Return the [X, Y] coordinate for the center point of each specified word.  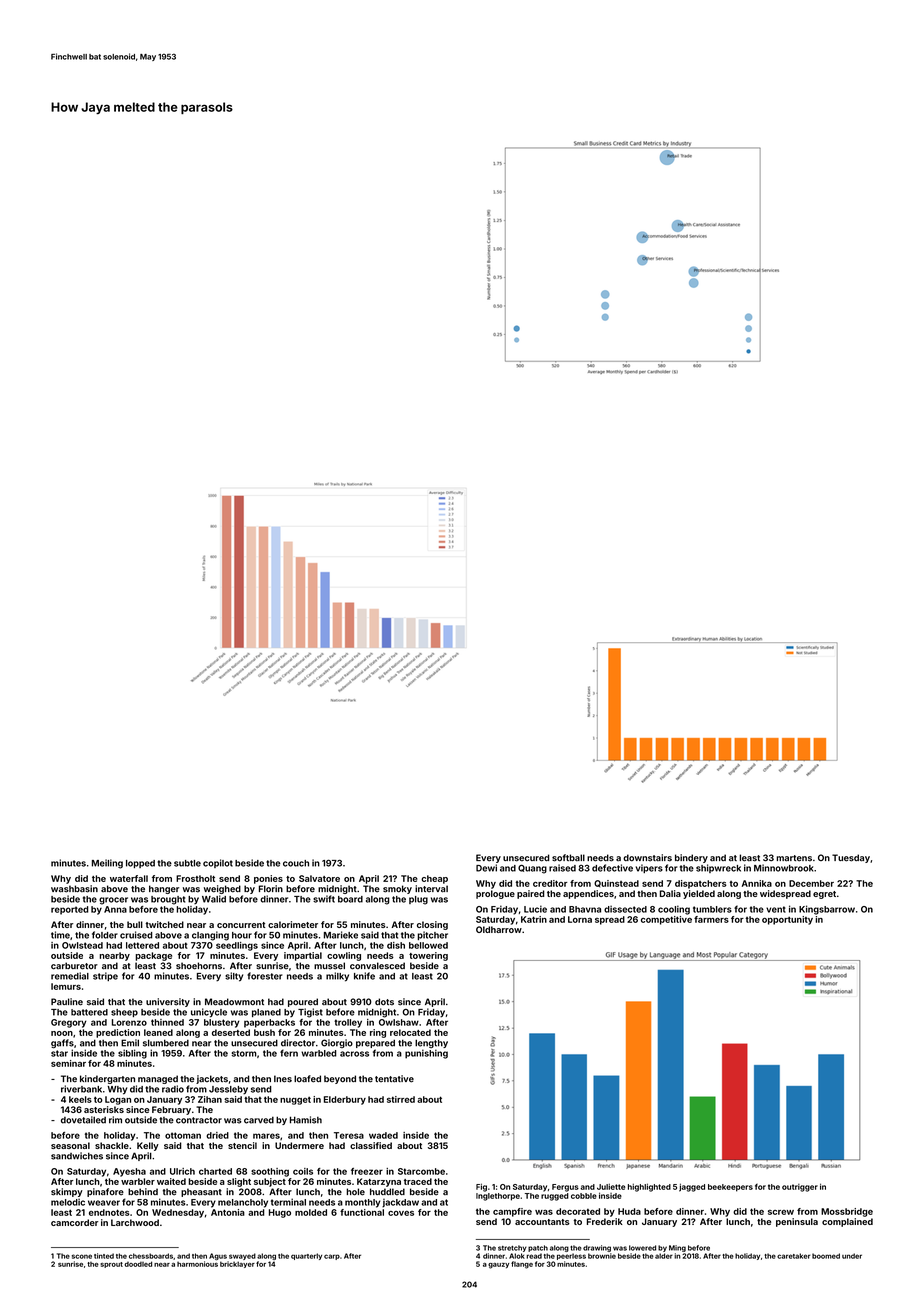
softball [568, 858]
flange [522, 1265]
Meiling [107, 864]
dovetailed [83, 1120]
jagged [692, 1187]
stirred [401, 1099]
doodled [138, 1264]
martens [794, 858]
